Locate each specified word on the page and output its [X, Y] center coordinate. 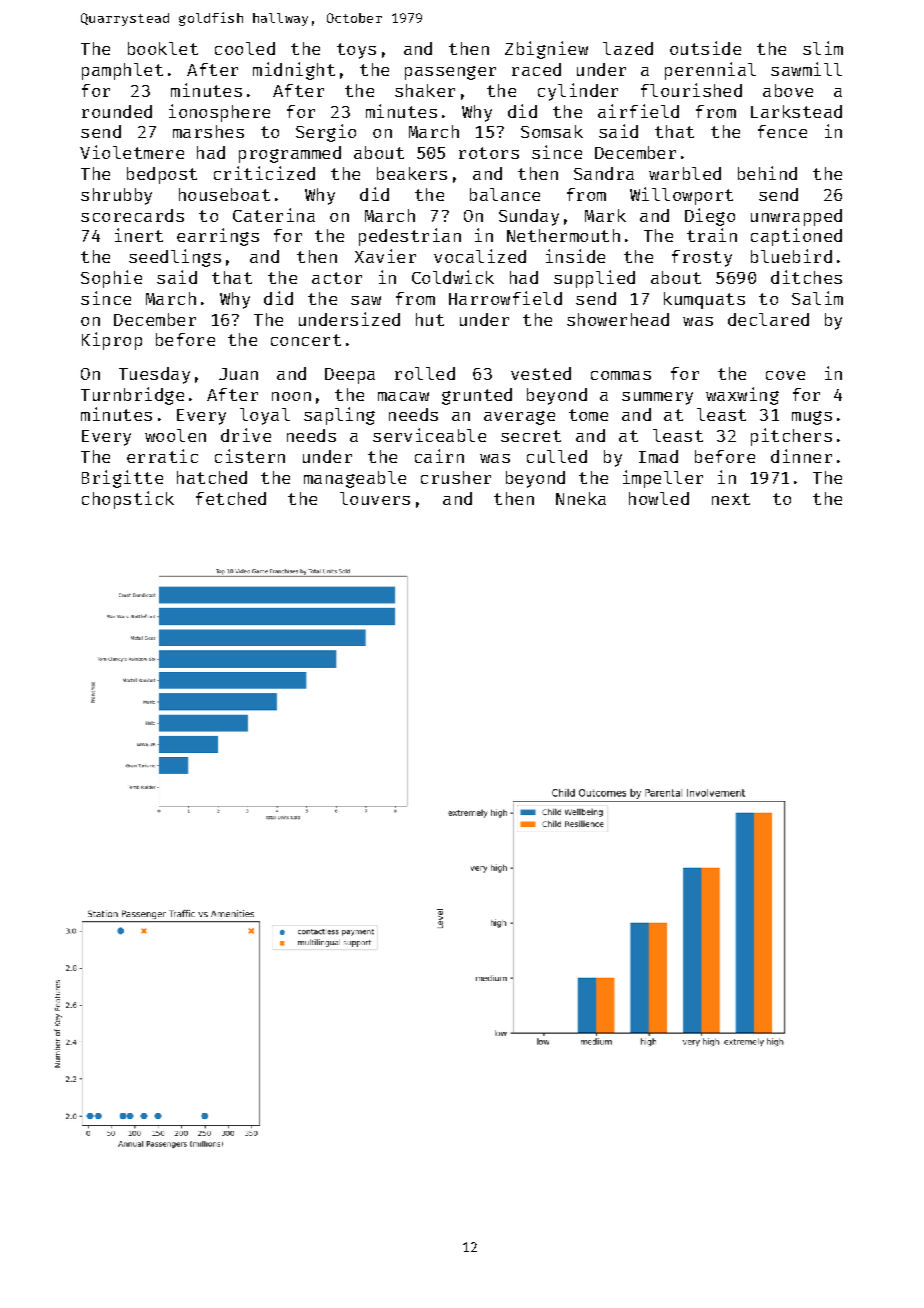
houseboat [224, 194]
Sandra [604, 173]
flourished [691, 90]
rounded [117, 111]
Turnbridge [132, 396]
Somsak [552, 131]
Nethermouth [563, 235]
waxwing [742, 396]
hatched [212, 477]
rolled [425, 373]
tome [588, 415]
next [731, 499]
